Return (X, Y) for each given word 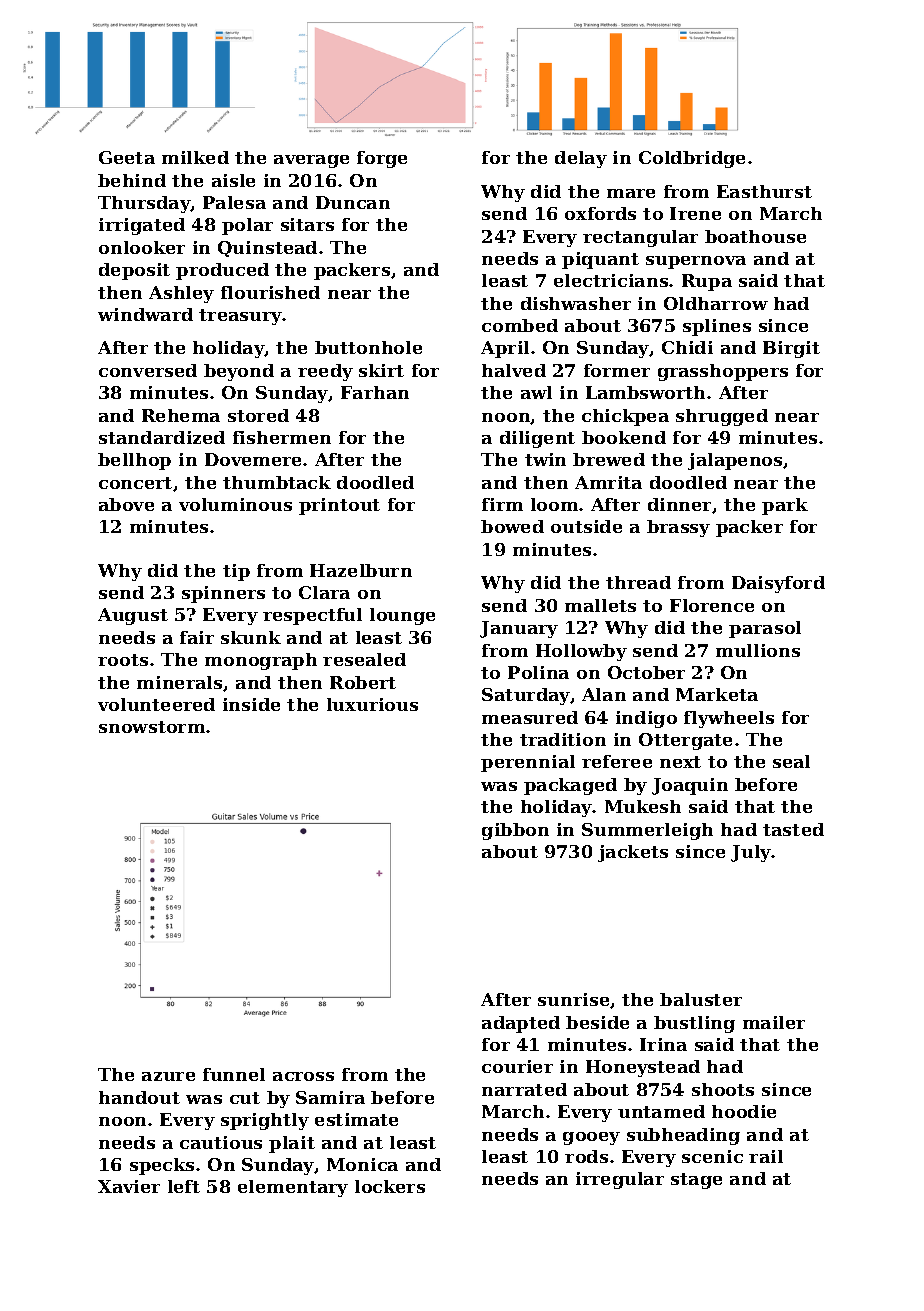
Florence (712, 605)
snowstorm (152, 727)
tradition (563, 739)
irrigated (142, 226)
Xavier (129, 1186)
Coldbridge (692, 159)
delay (581, 159)
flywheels (729, 719)
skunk (251, 637)
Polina (538, 672)
